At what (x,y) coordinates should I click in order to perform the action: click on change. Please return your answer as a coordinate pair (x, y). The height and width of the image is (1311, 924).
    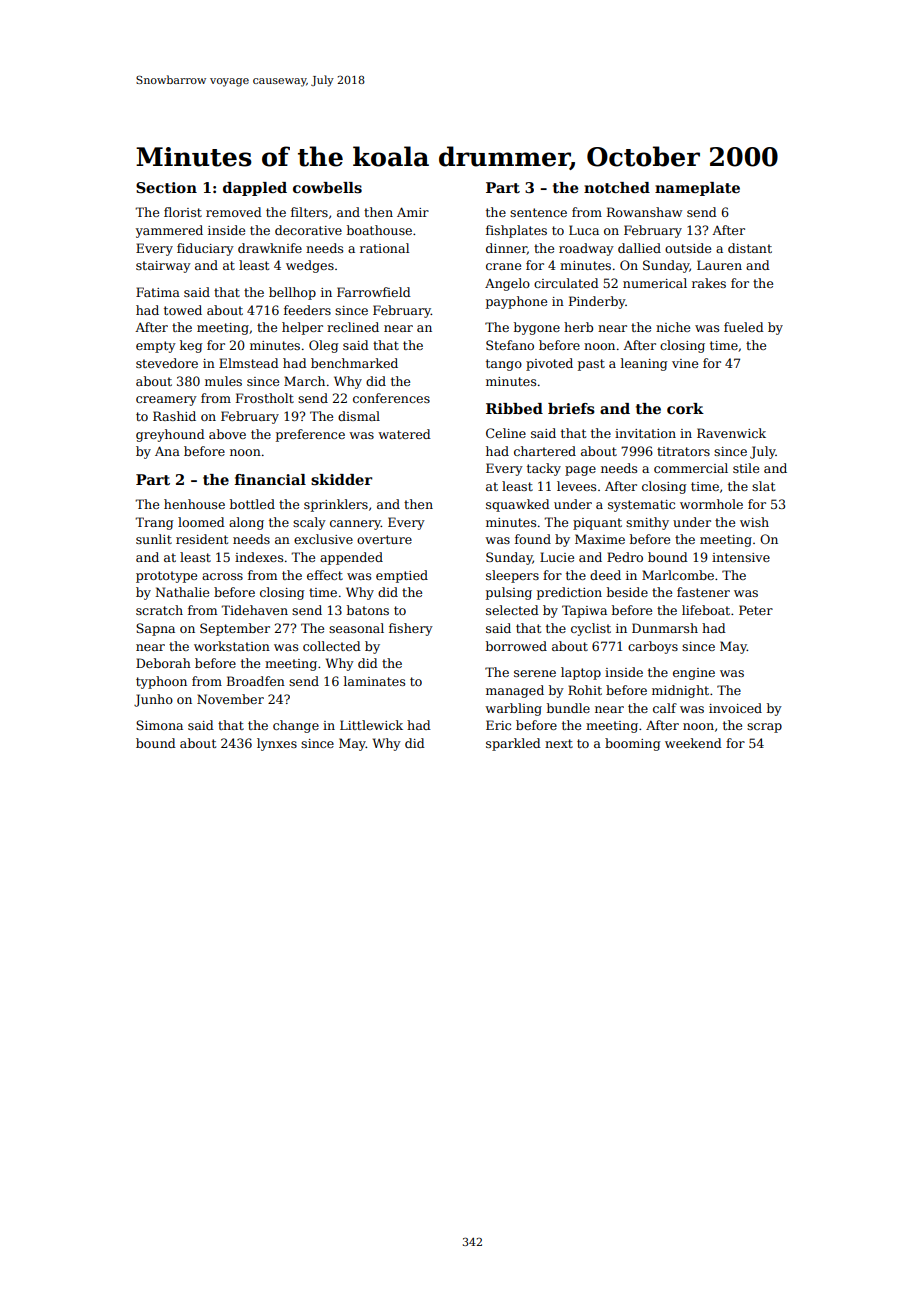
    Looking at the image, I should click on (296, 726).
